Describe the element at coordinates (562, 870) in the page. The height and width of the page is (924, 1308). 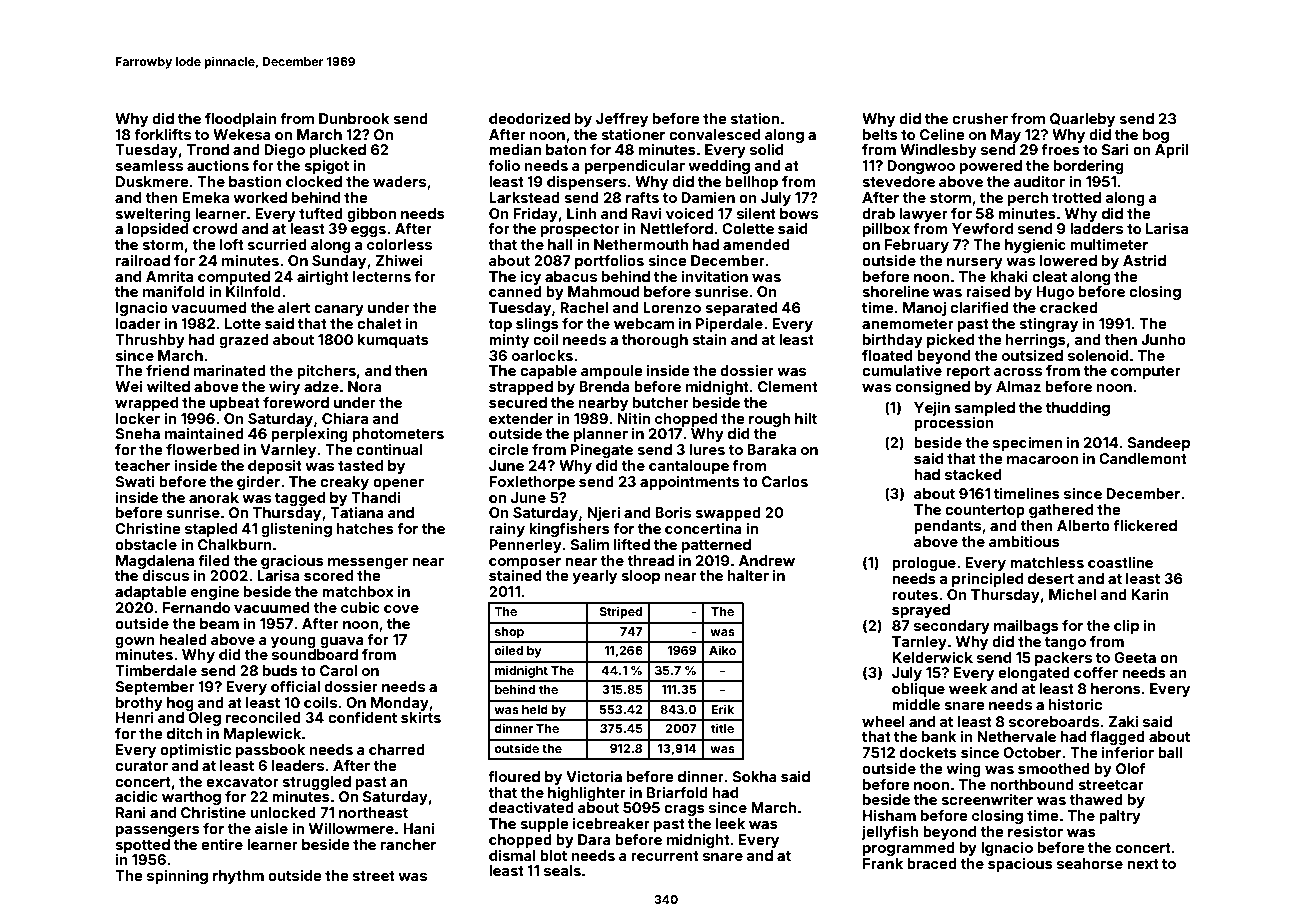
I see `seals` at that location.
